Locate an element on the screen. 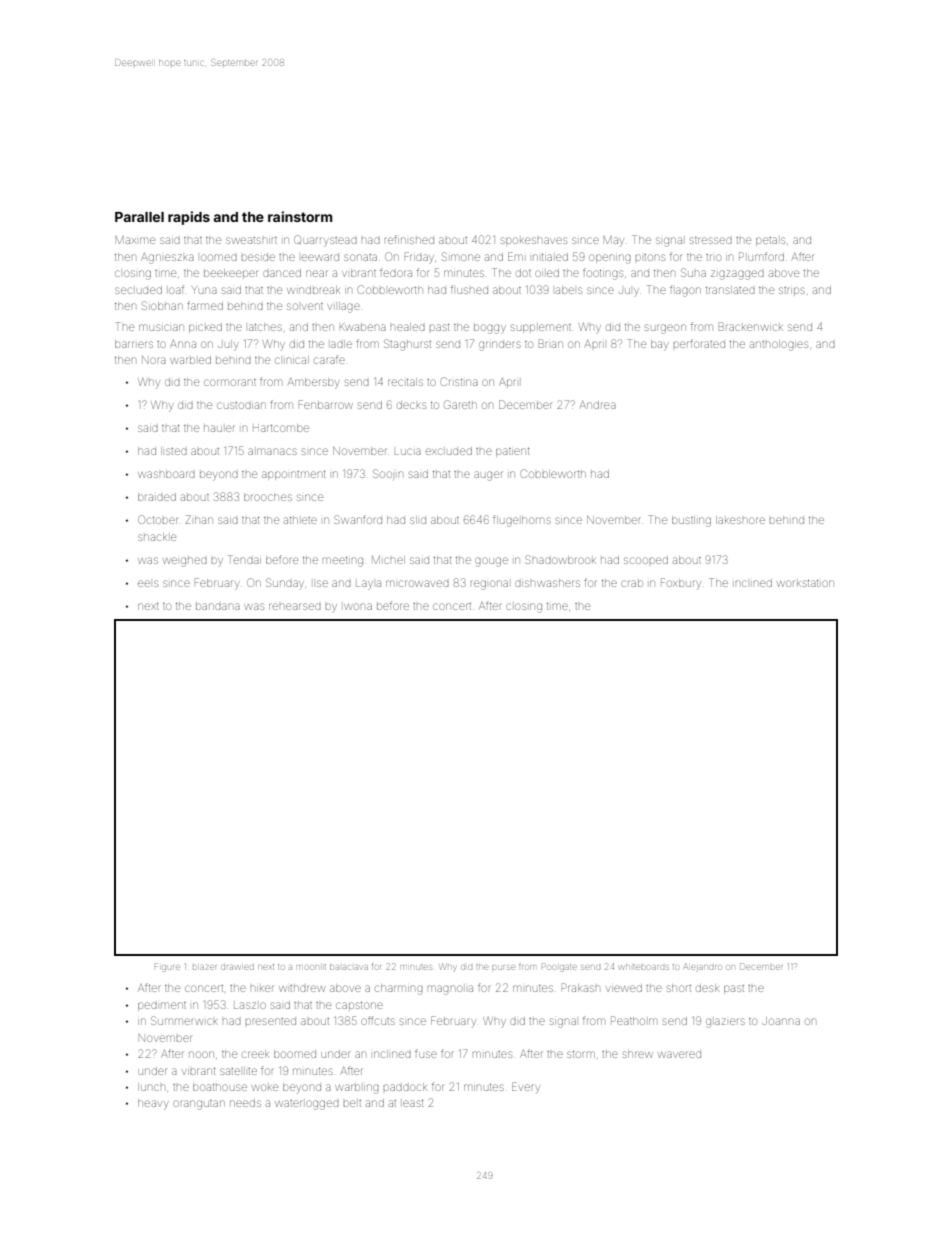  spokeshaves is located at coordinates (534, 241).
